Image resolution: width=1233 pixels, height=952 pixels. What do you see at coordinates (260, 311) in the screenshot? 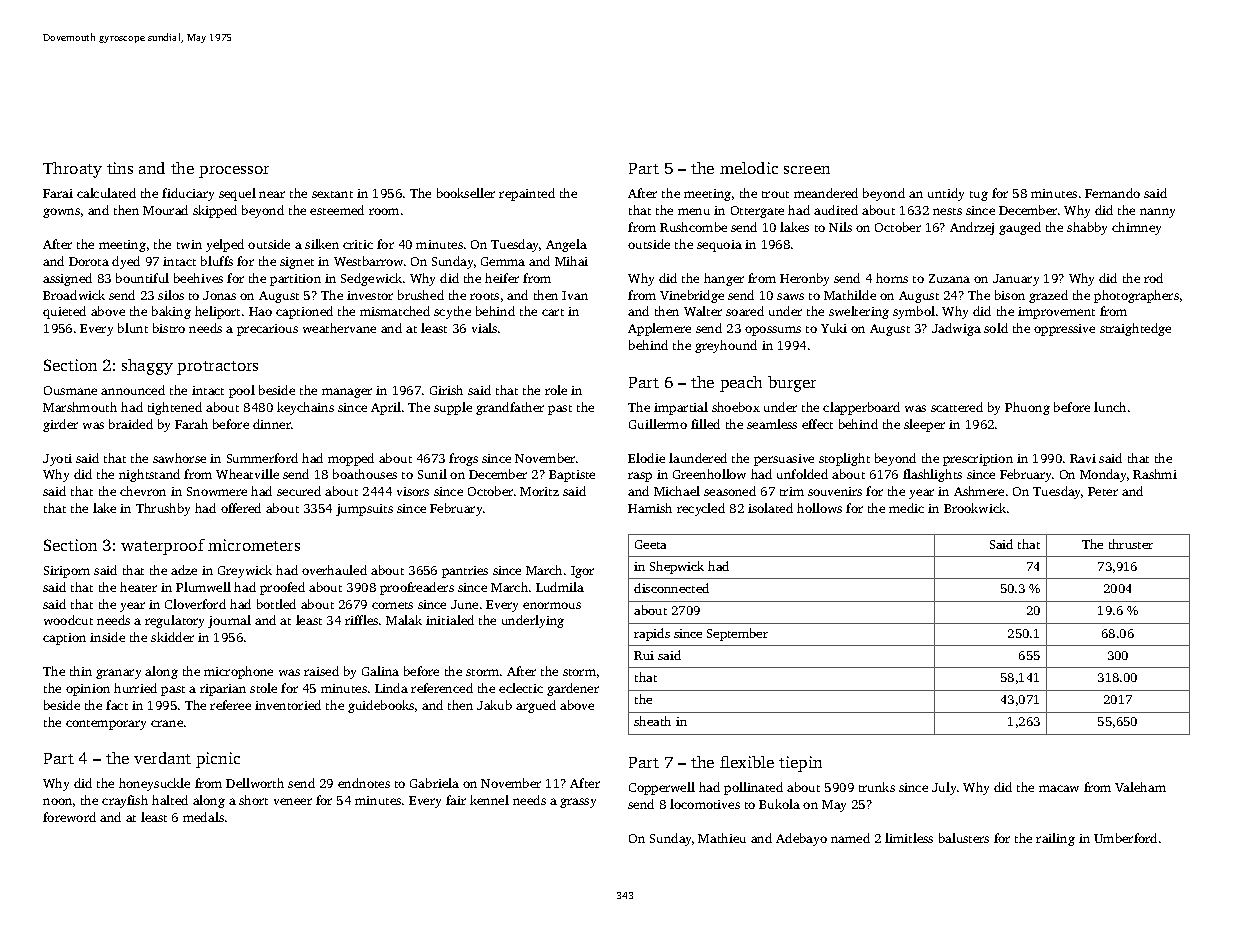
I see `Hao` at bounding box center [260, 311].
